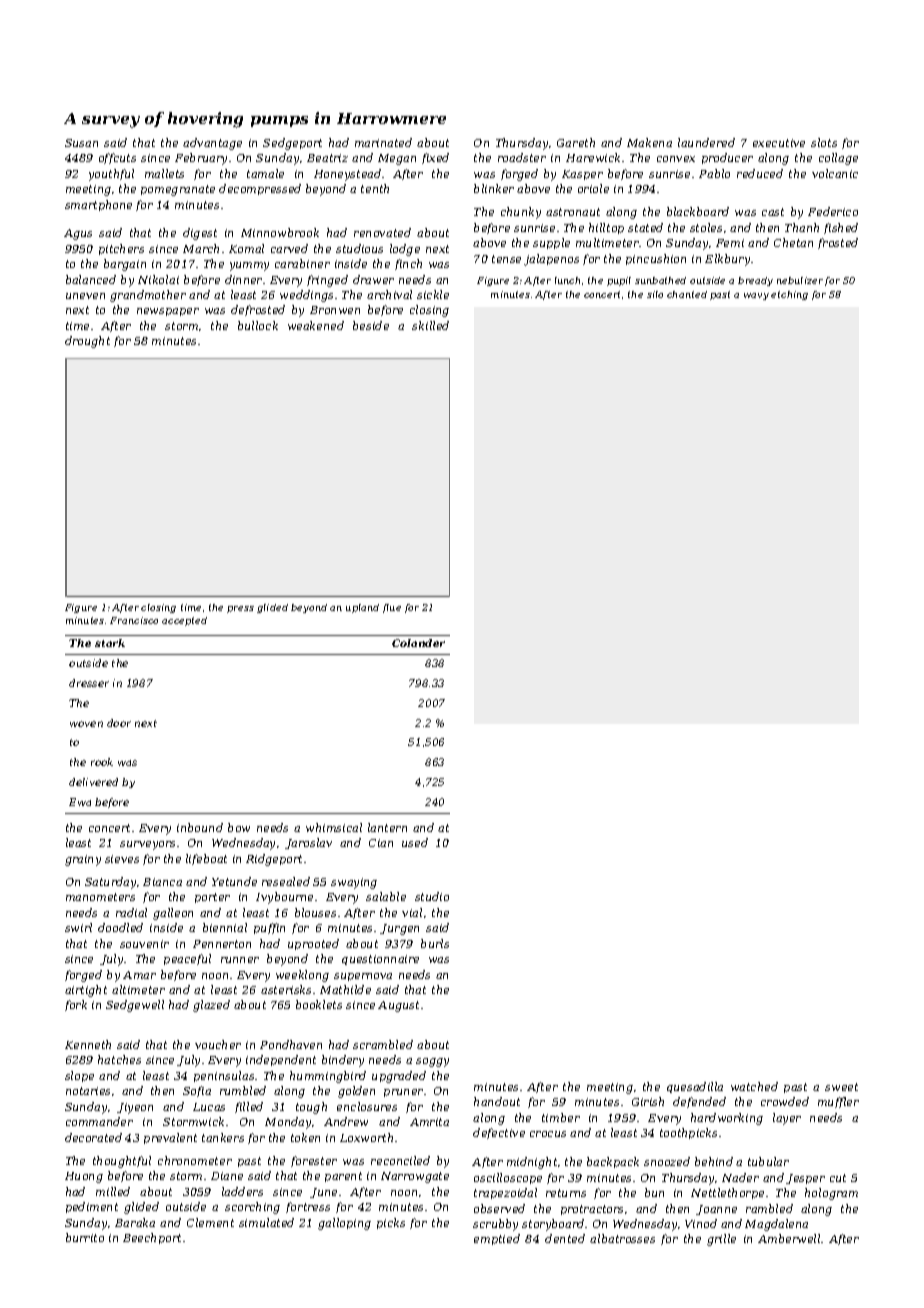  I want to click on Colander, so click(418, 643).
